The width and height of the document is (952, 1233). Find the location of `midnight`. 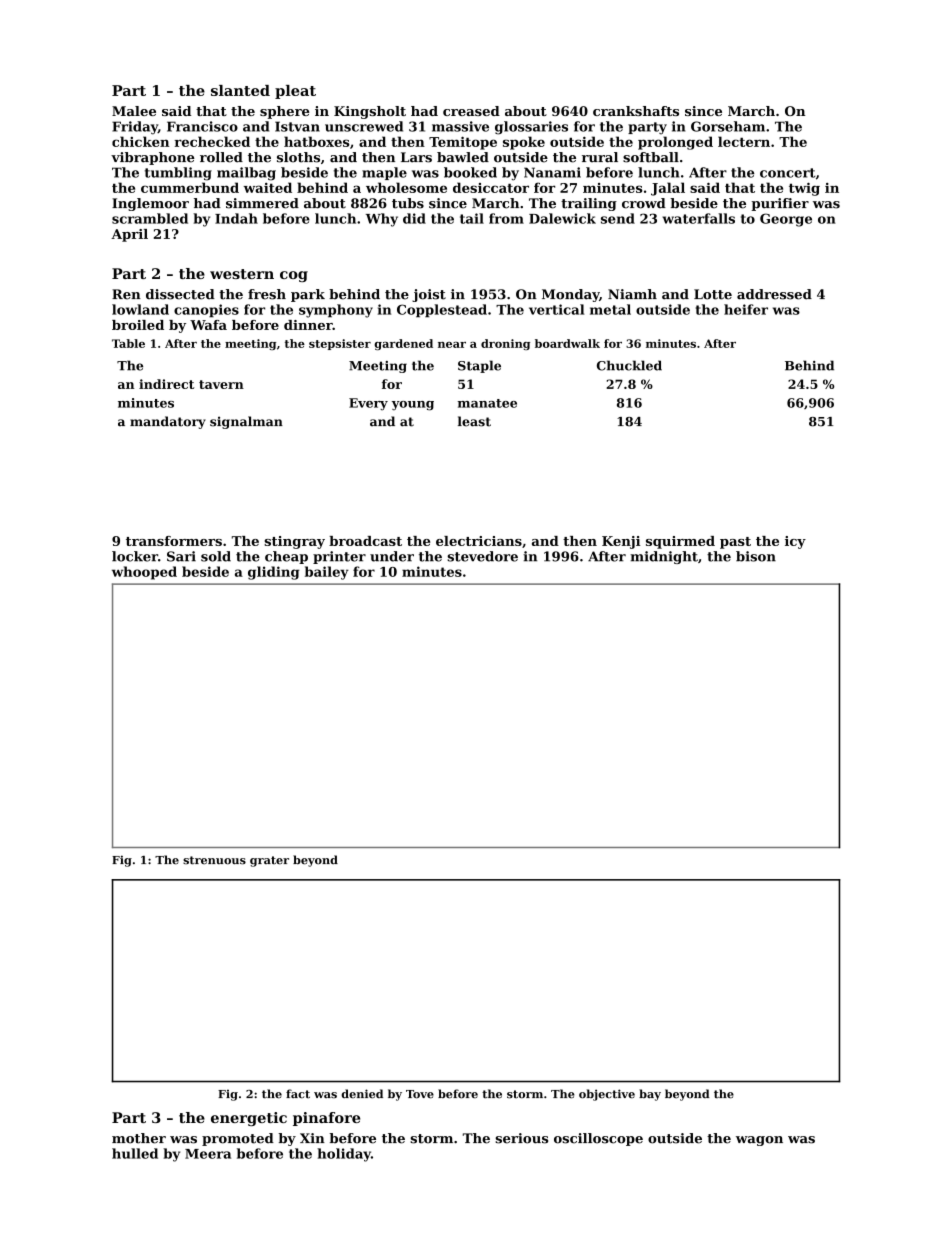

midnight is located at coordinates (664, 557).
